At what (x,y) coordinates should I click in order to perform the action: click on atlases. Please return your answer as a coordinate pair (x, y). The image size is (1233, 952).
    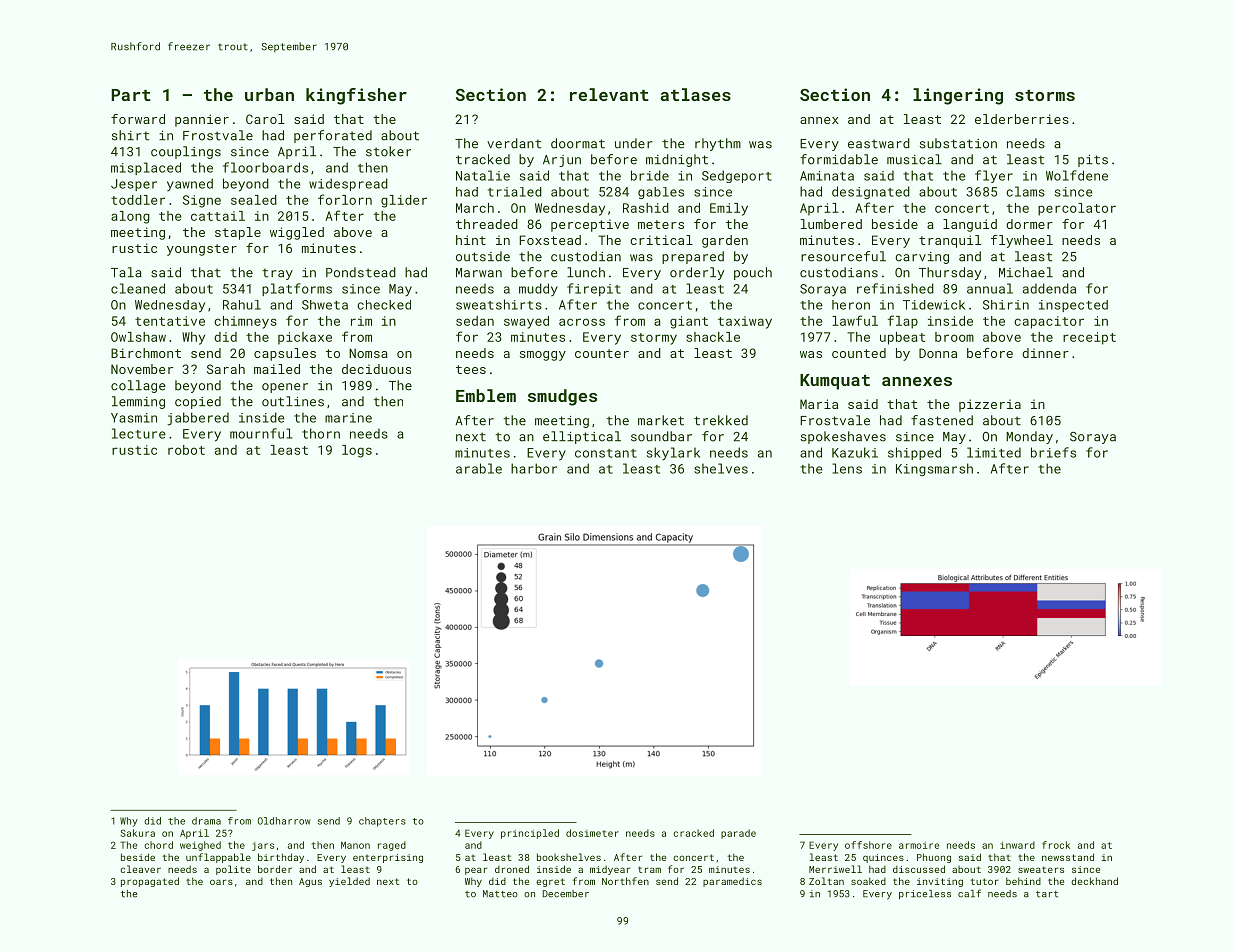
    Looking at the image, I should click on (695, 94).
